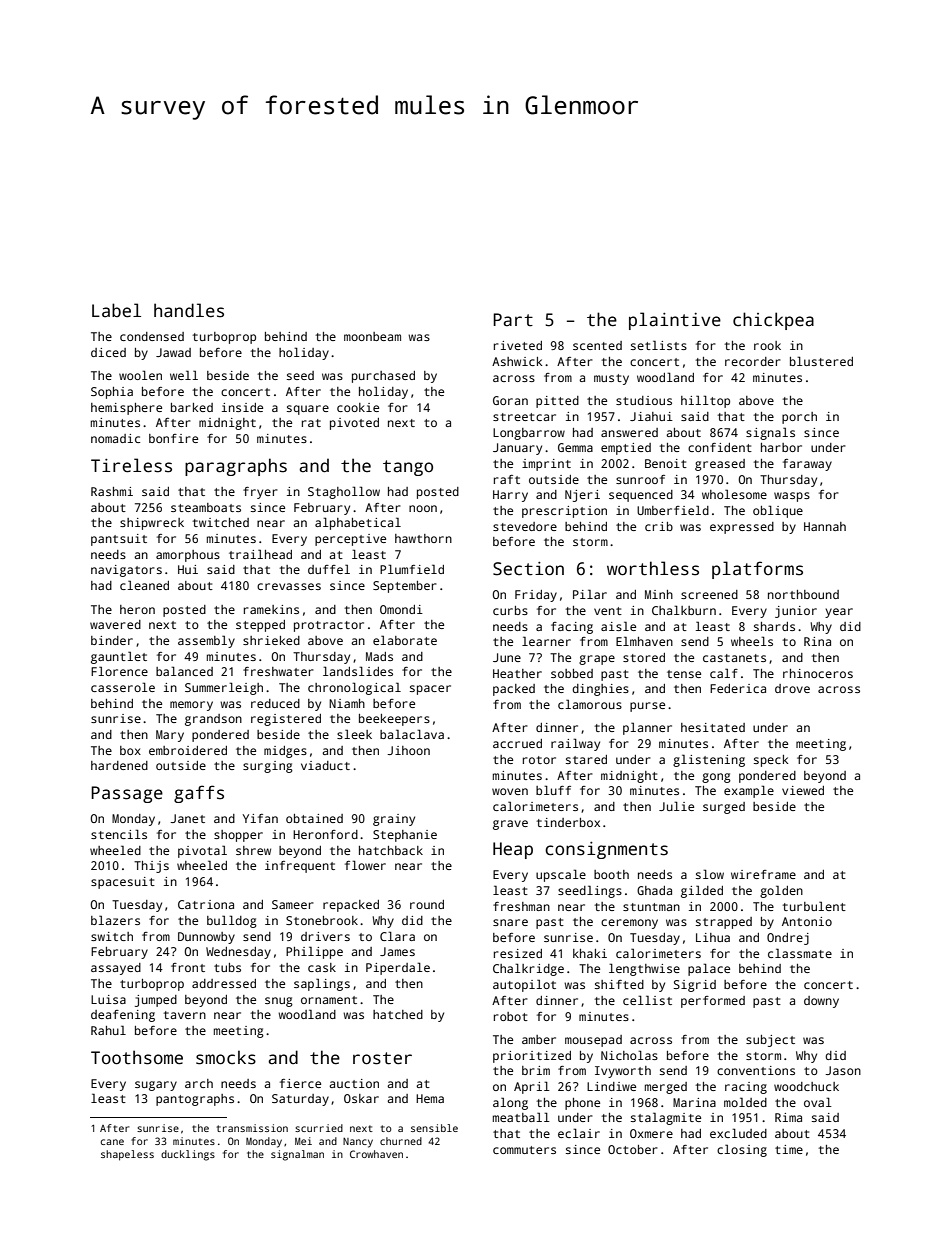 The width and height of the page is (952, 1233). What do you see at coordinates (137, 1057) in the page?
I see `Toothsome` at bounding box center [137, 1057].
